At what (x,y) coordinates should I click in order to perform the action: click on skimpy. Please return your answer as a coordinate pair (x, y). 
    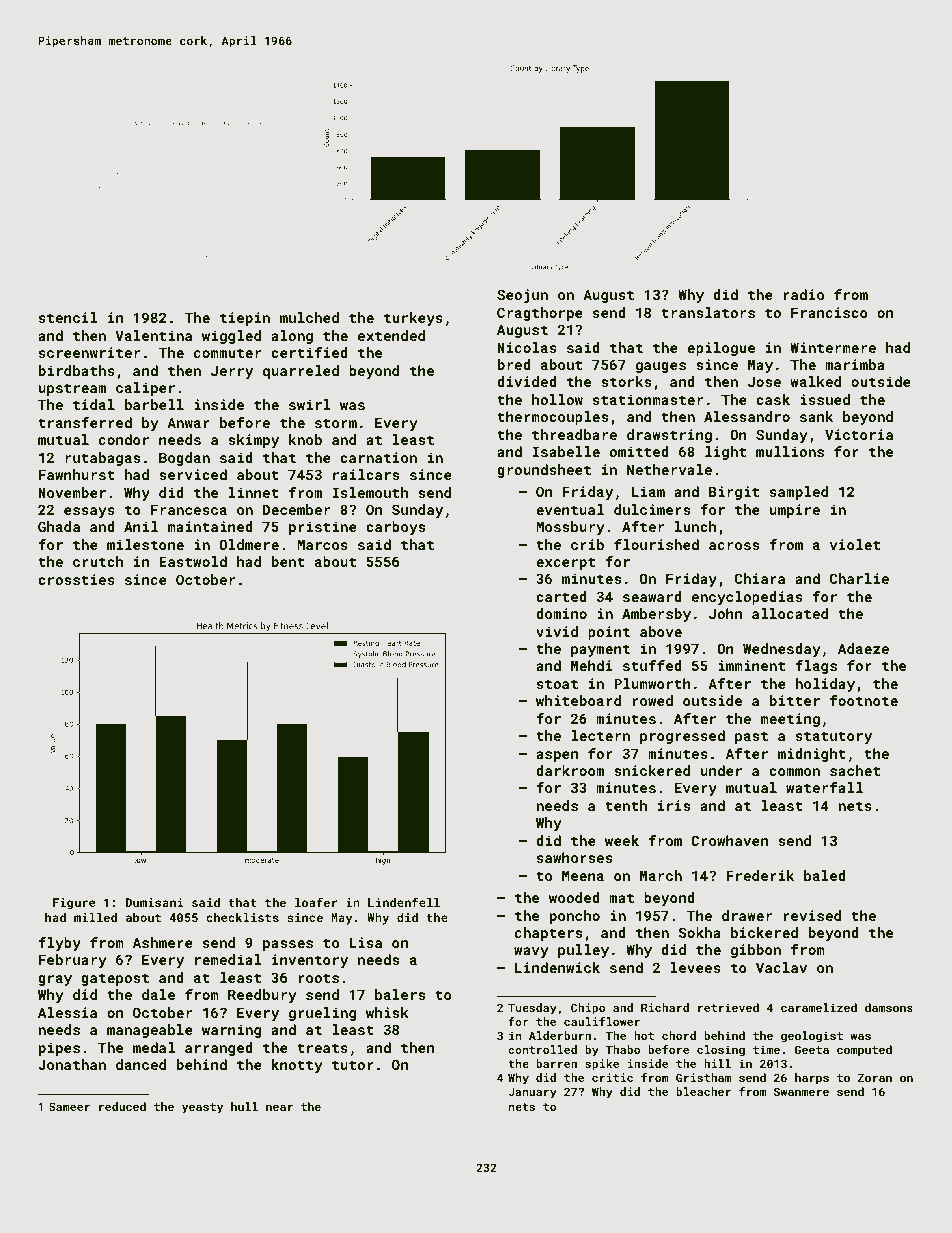
    Looking at the image, I should click on (253, 441).
